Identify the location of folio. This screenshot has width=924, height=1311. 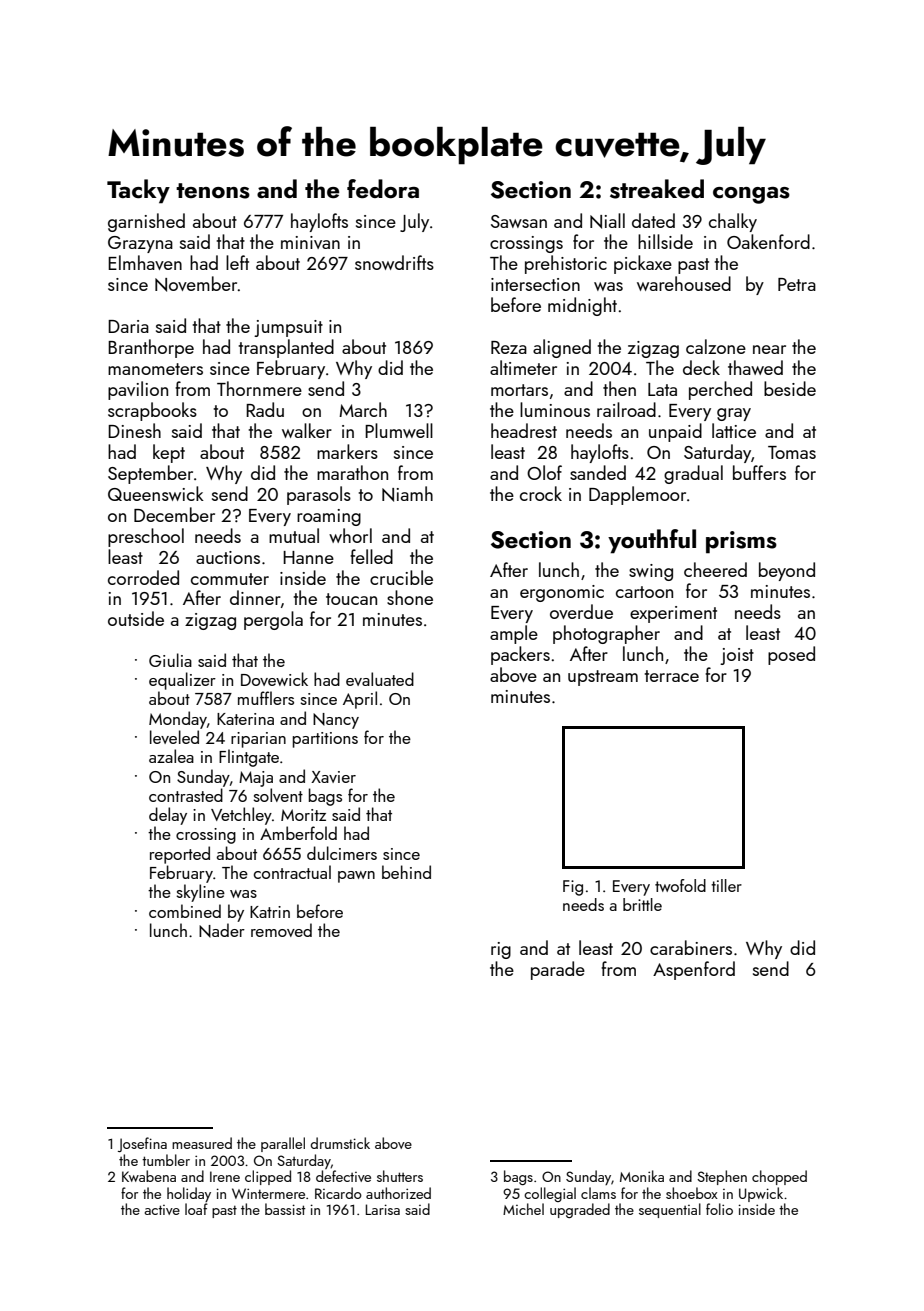
(719, 1209).
